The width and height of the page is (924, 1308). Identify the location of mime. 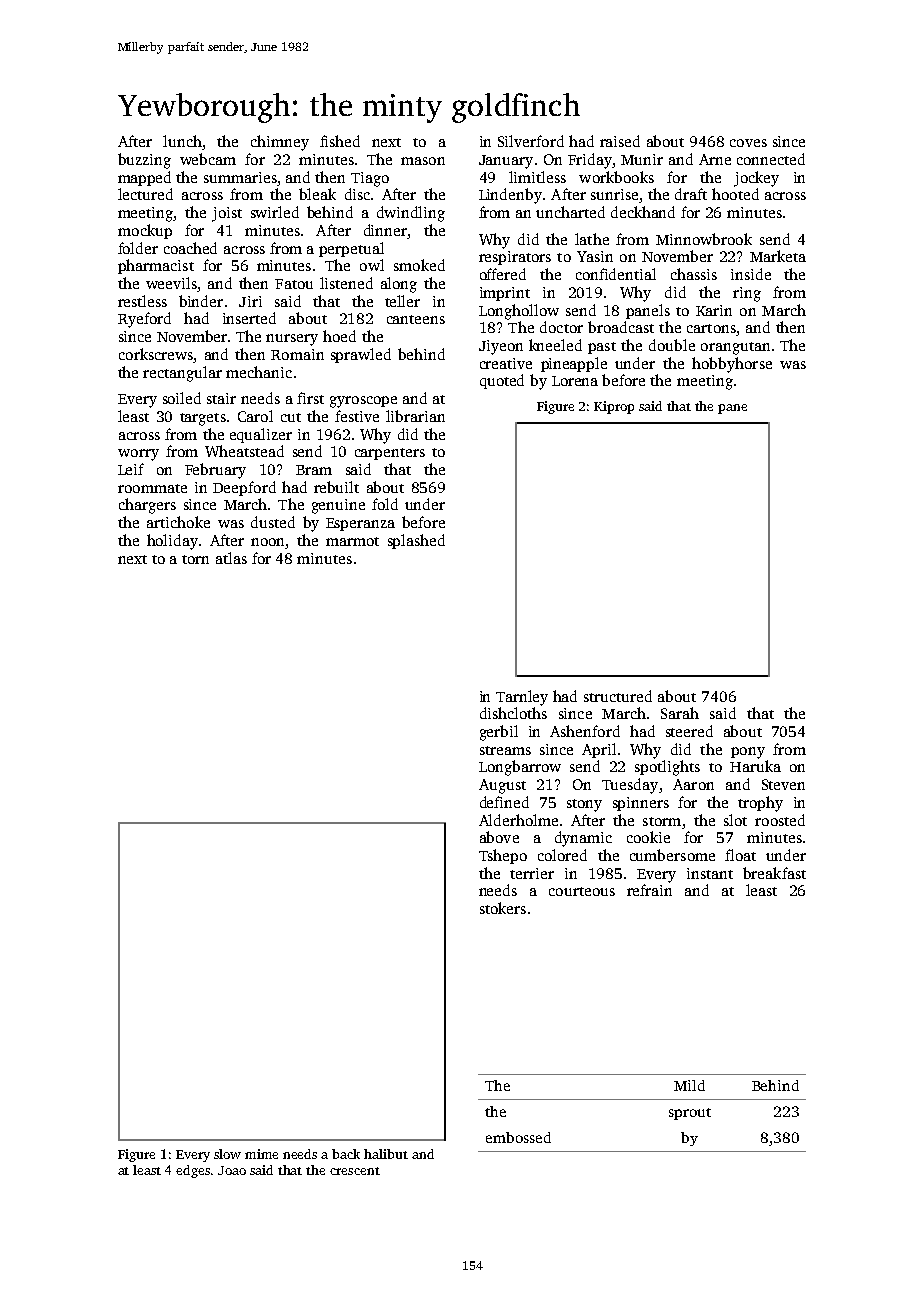
(261, 1154).
